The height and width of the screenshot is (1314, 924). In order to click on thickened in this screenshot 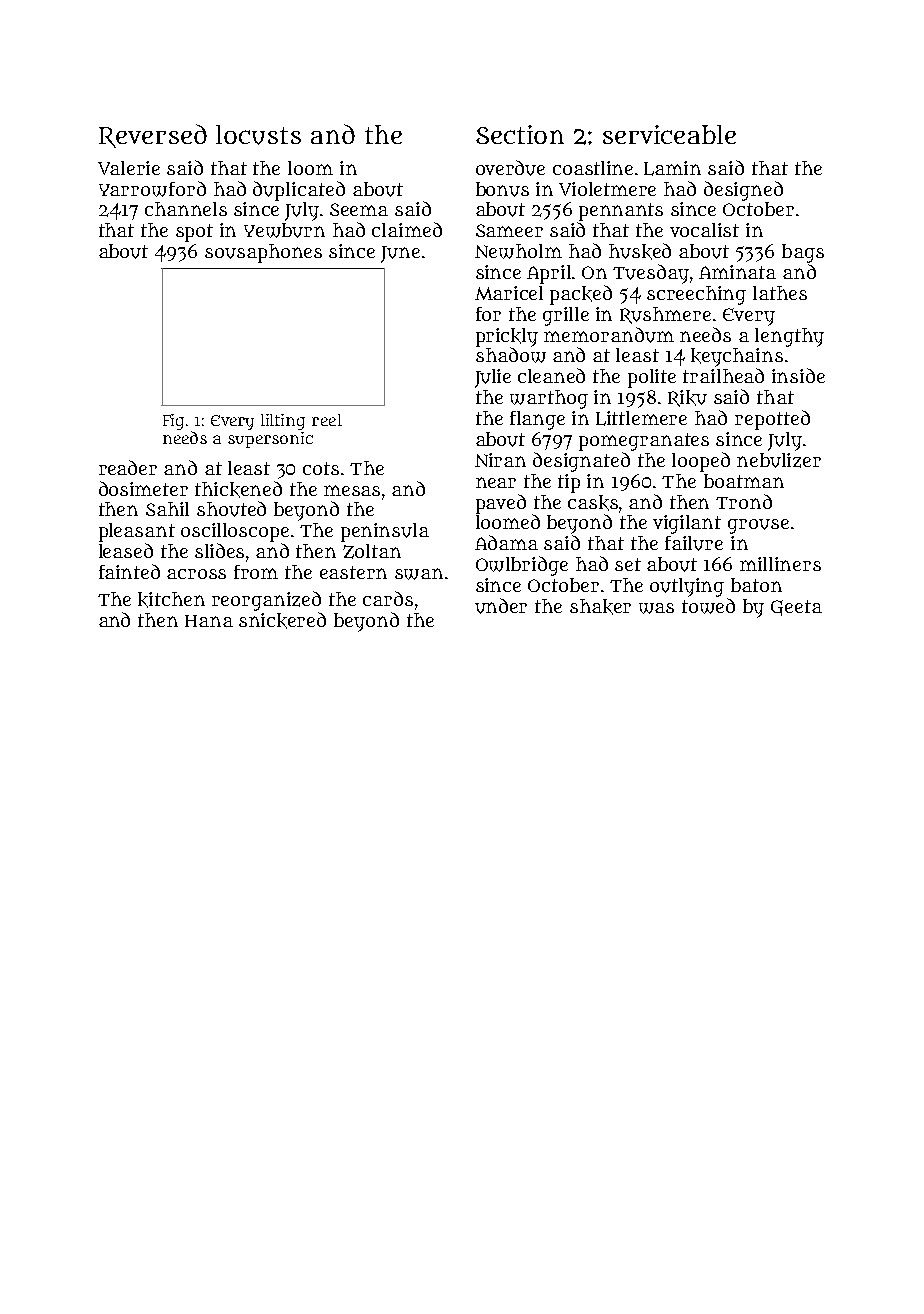, I will do `click(238, 489)`.
